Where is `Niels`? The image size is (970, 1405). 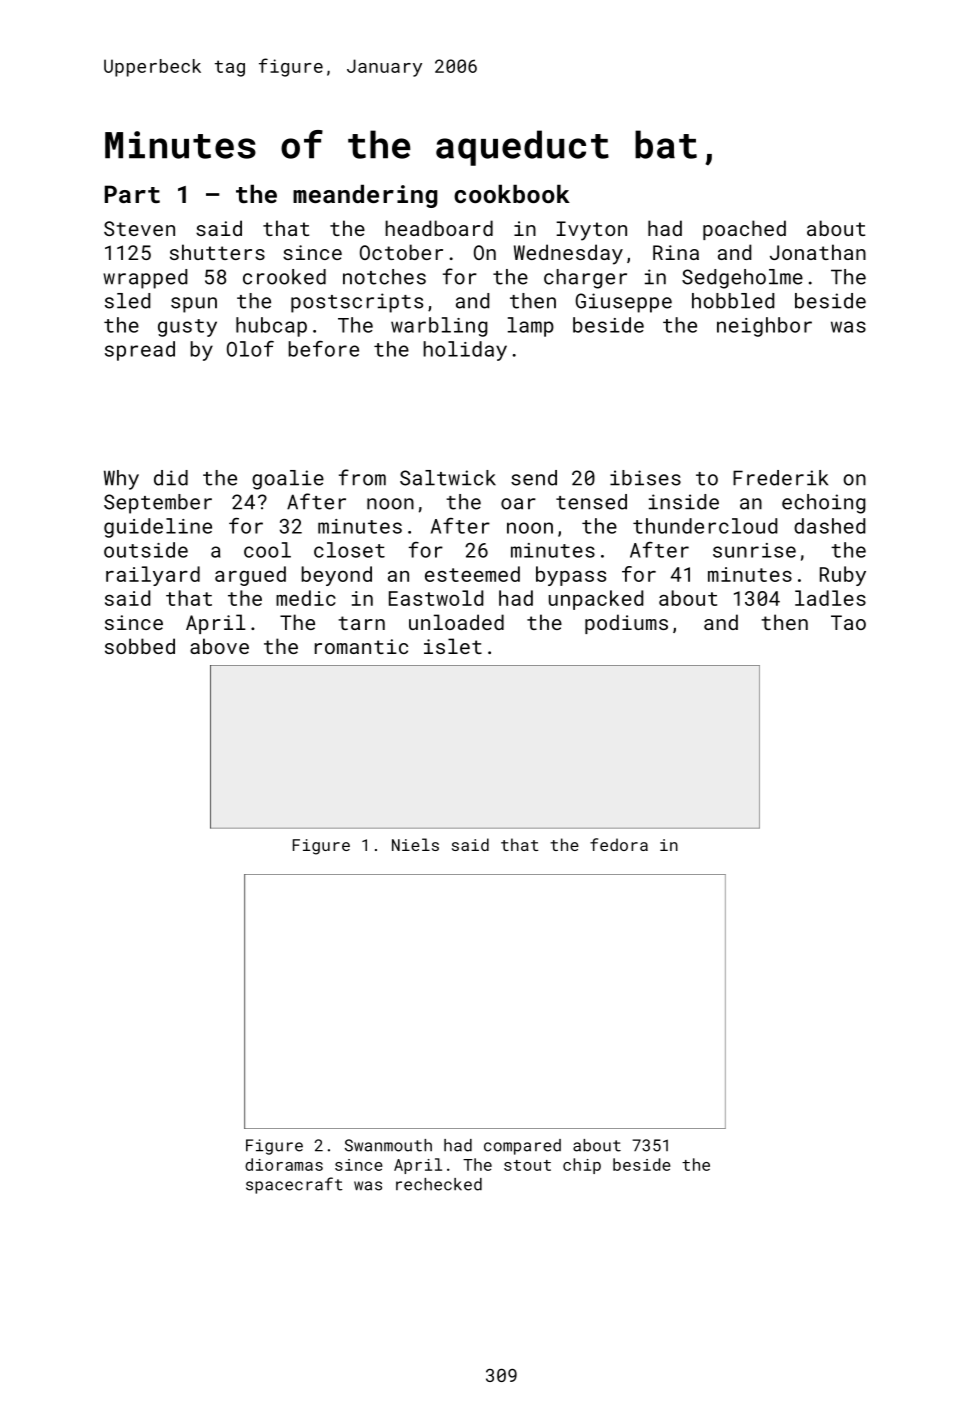 Niels is located at coordinates (415, 844).
